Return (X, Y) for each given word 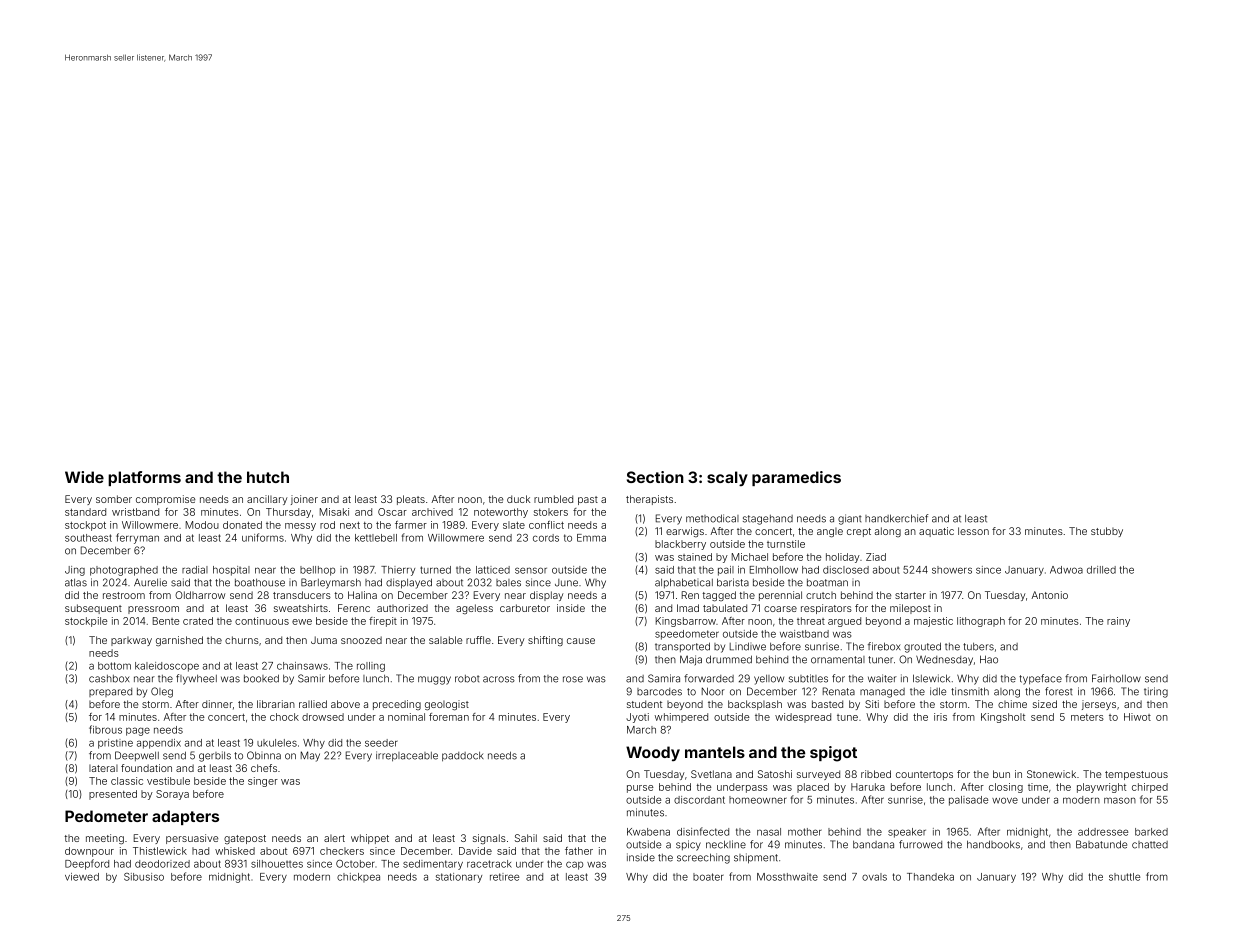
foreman (449, 717)
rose (573, 679)
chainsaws (302, 666)
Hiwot (1137, 717)
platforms (144, 478)
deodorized (162, 864)
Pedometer (106, 816)
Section (655, 477)
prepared (110, 692)
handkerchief (896, 518)
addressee (1103, 832)
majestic (933, 622)
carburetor (525, 608)
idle (938, 691)
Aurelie (150, 582)
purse (640, 789)
